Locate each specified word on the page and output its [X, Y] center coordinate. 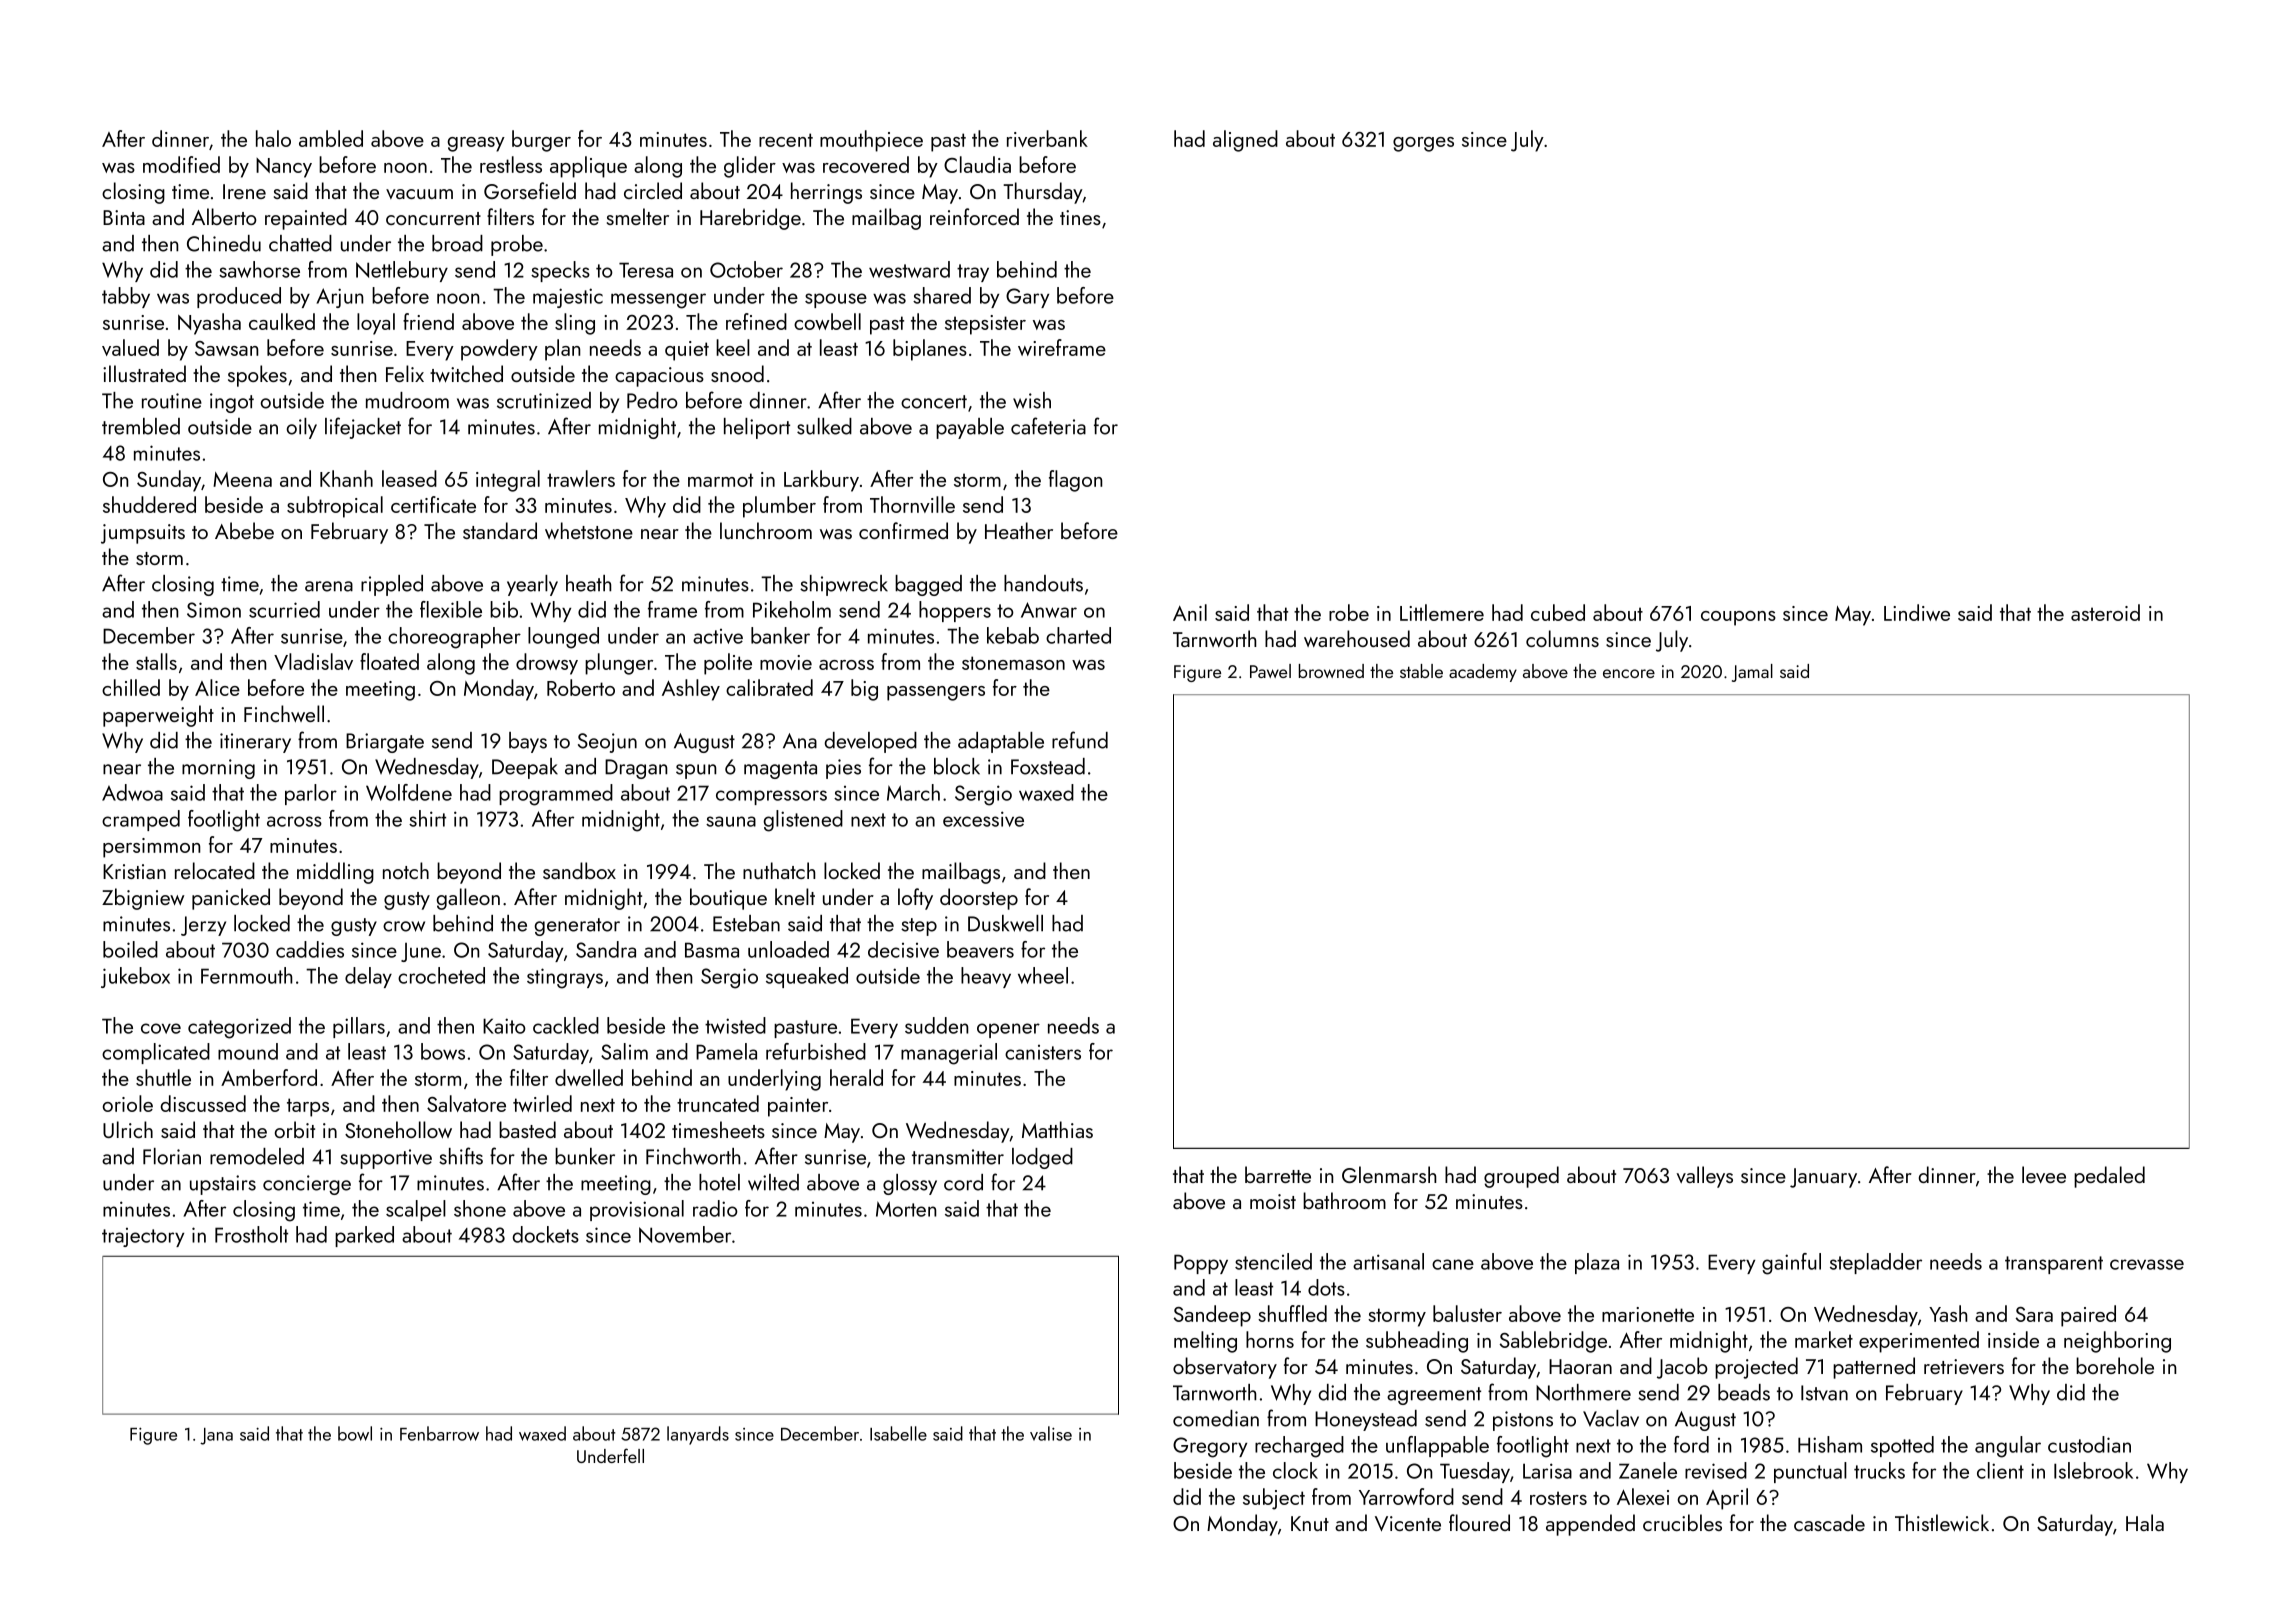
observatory [1225, 1368]
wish [1032, 400]
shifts [461, 1156]
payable [970, 428]
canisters [1043, 1052]
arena [329, 586]
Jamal [1752, 673]
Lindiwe [1917, 612]
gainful [1791, 1264]
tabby [126, 297]
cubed [1558, 612]
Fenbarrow [439, 1433]
